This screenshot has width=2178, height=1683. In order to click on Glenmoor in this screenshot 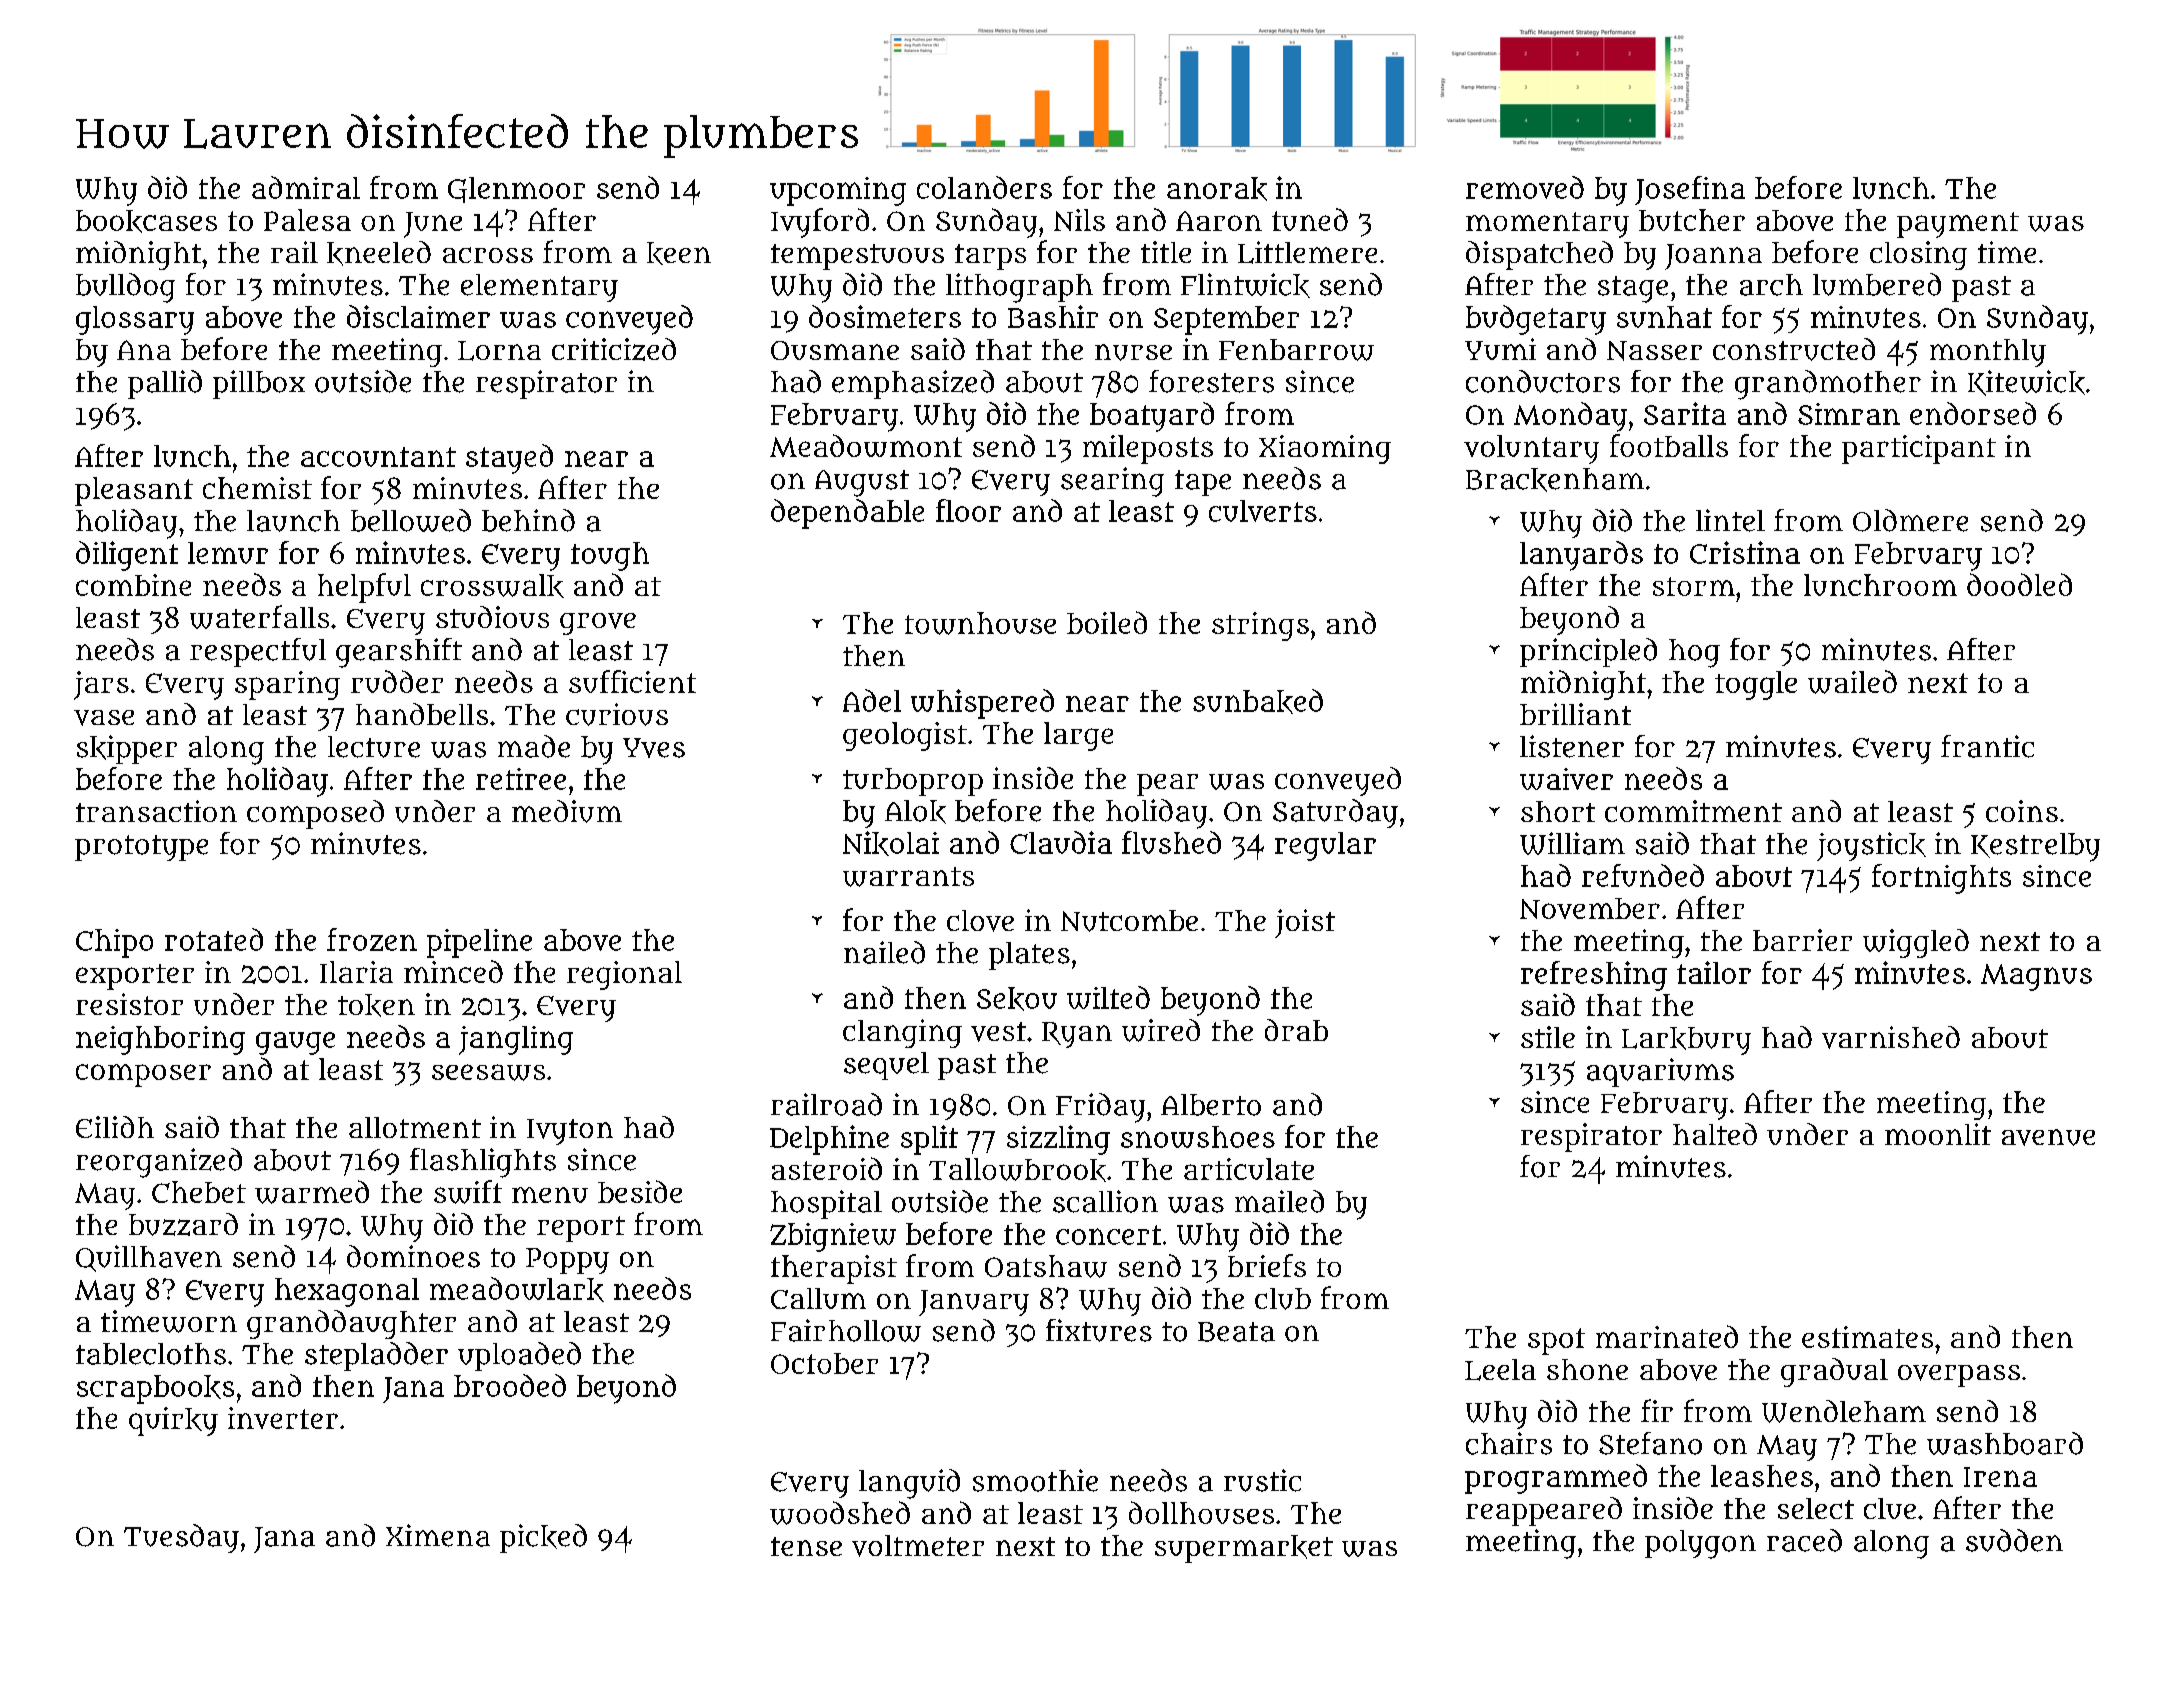, I will do `click(516, 190)`.
